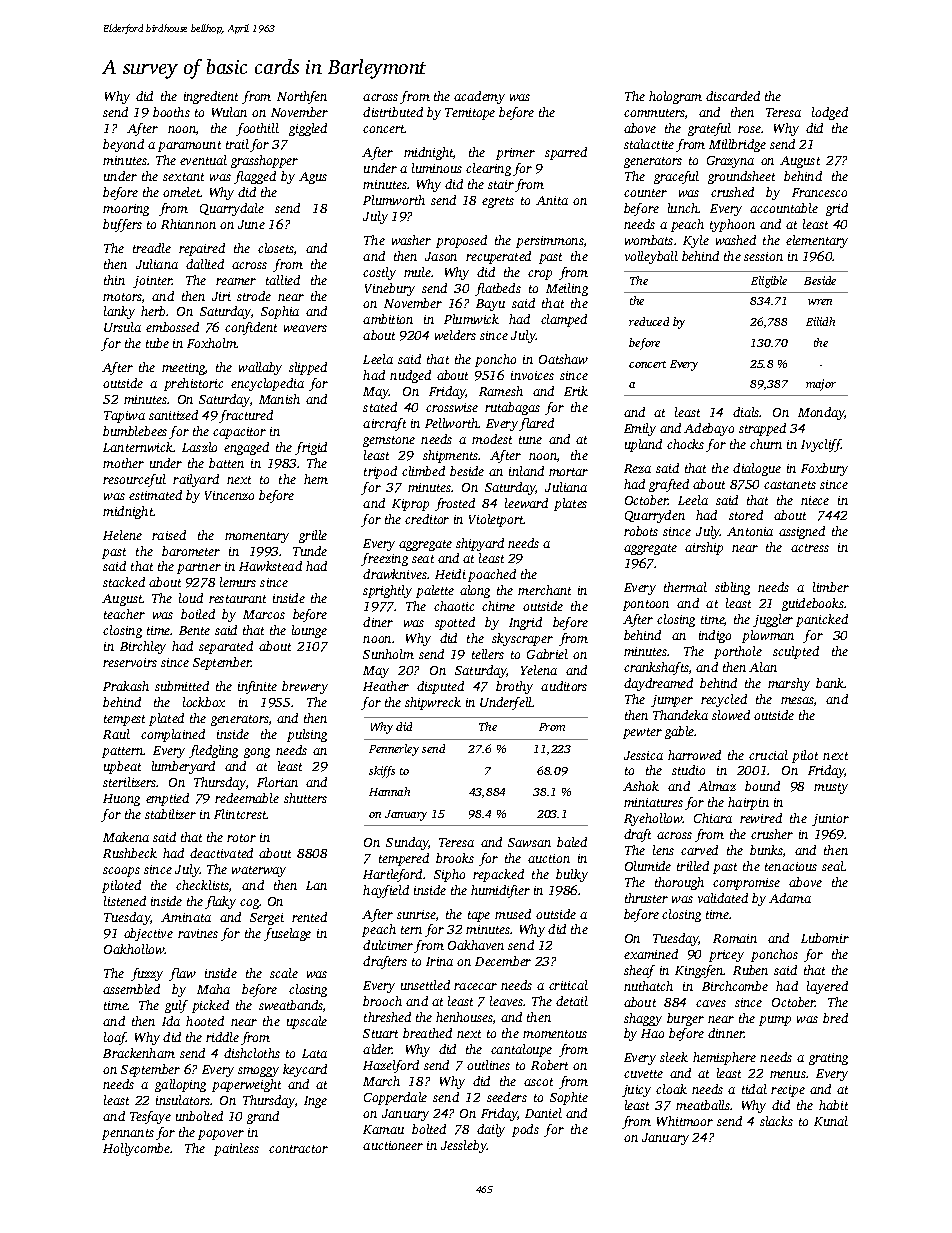 The width and height of the screenshot is (952, 1233). Describe the element at coordinates (305, 1070) in the screenshot. I see `keycard` at that location.
